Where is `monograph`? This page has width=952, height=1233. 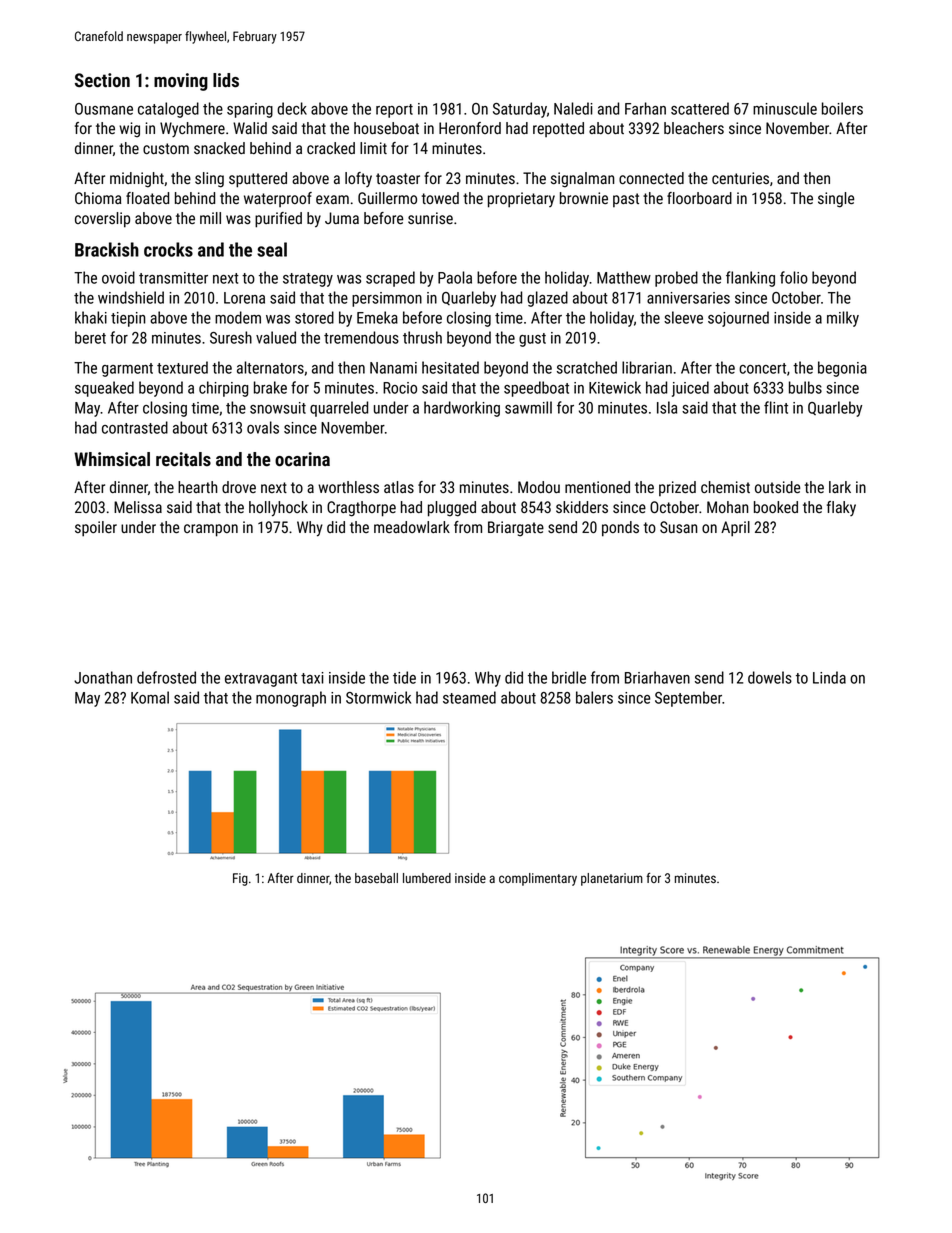 monograph is located at coordinates (291, 699).
